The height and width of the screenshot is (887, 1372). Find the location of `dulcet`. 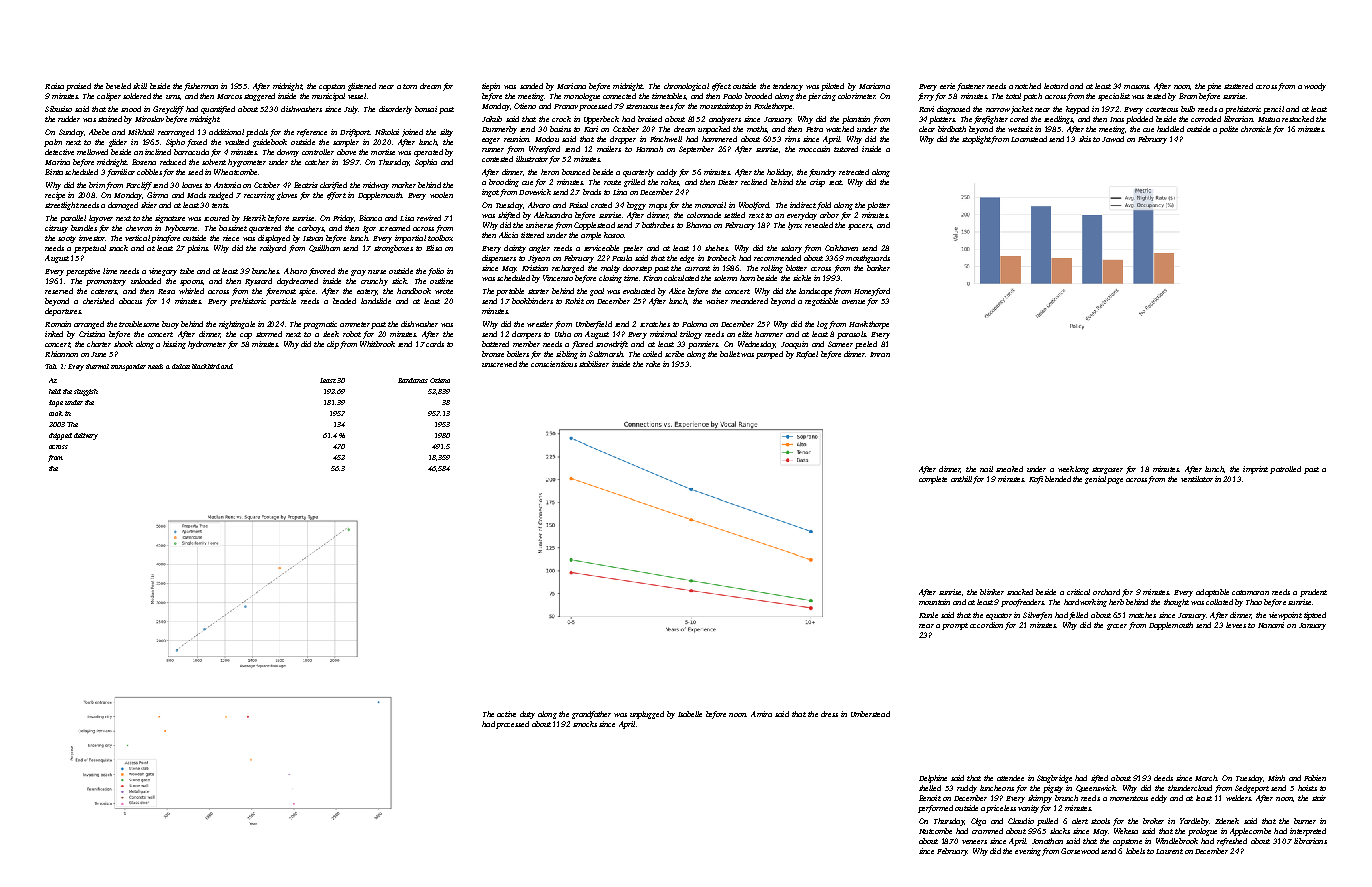

dulcet is located at coordinates (181, 366).
